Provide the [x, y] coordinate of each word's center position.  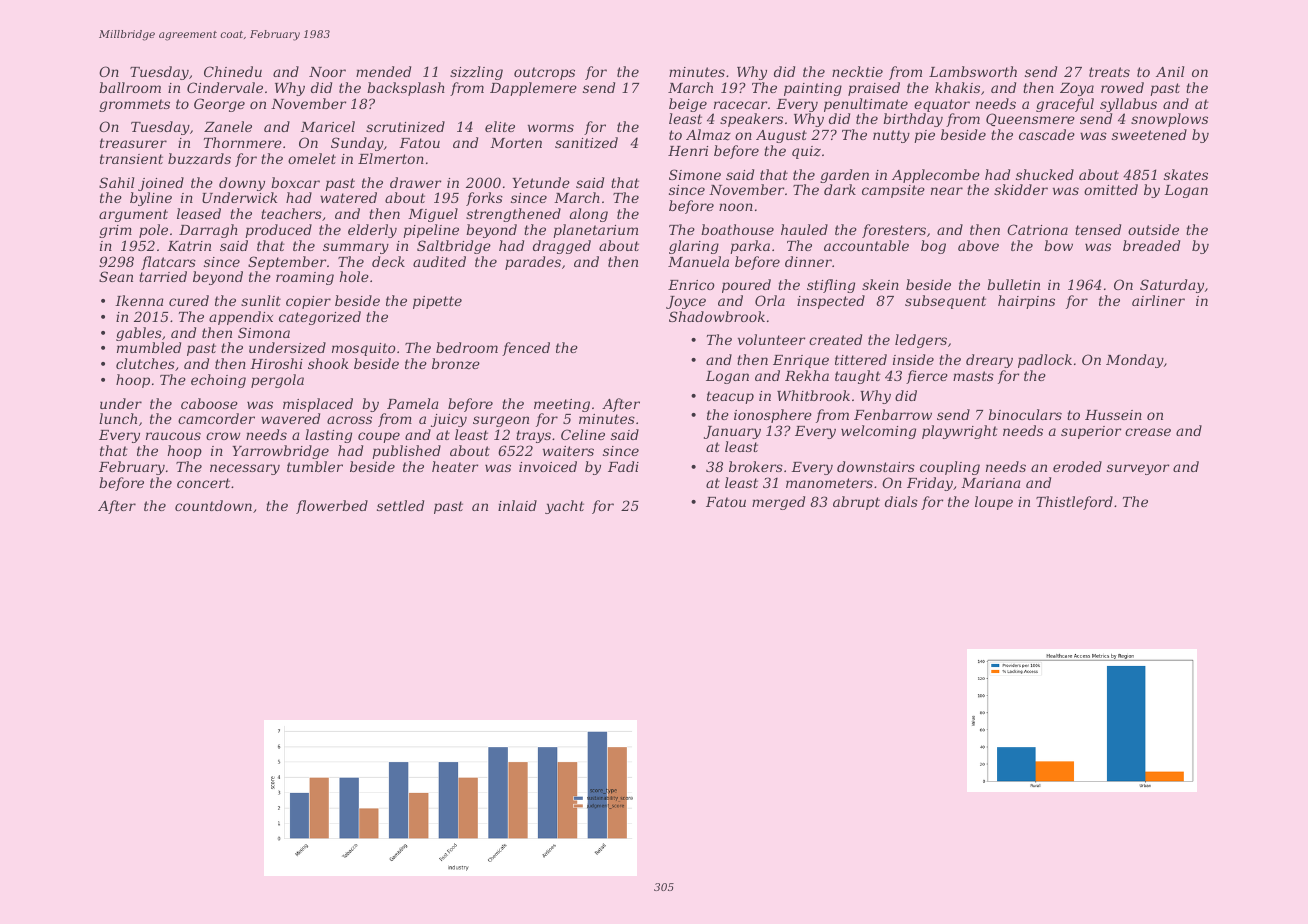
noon [736, 207]
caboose [209, 403]
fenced [526, 349]
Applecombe [936, 176]
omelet [312, 158]
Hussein [1113, 415]
